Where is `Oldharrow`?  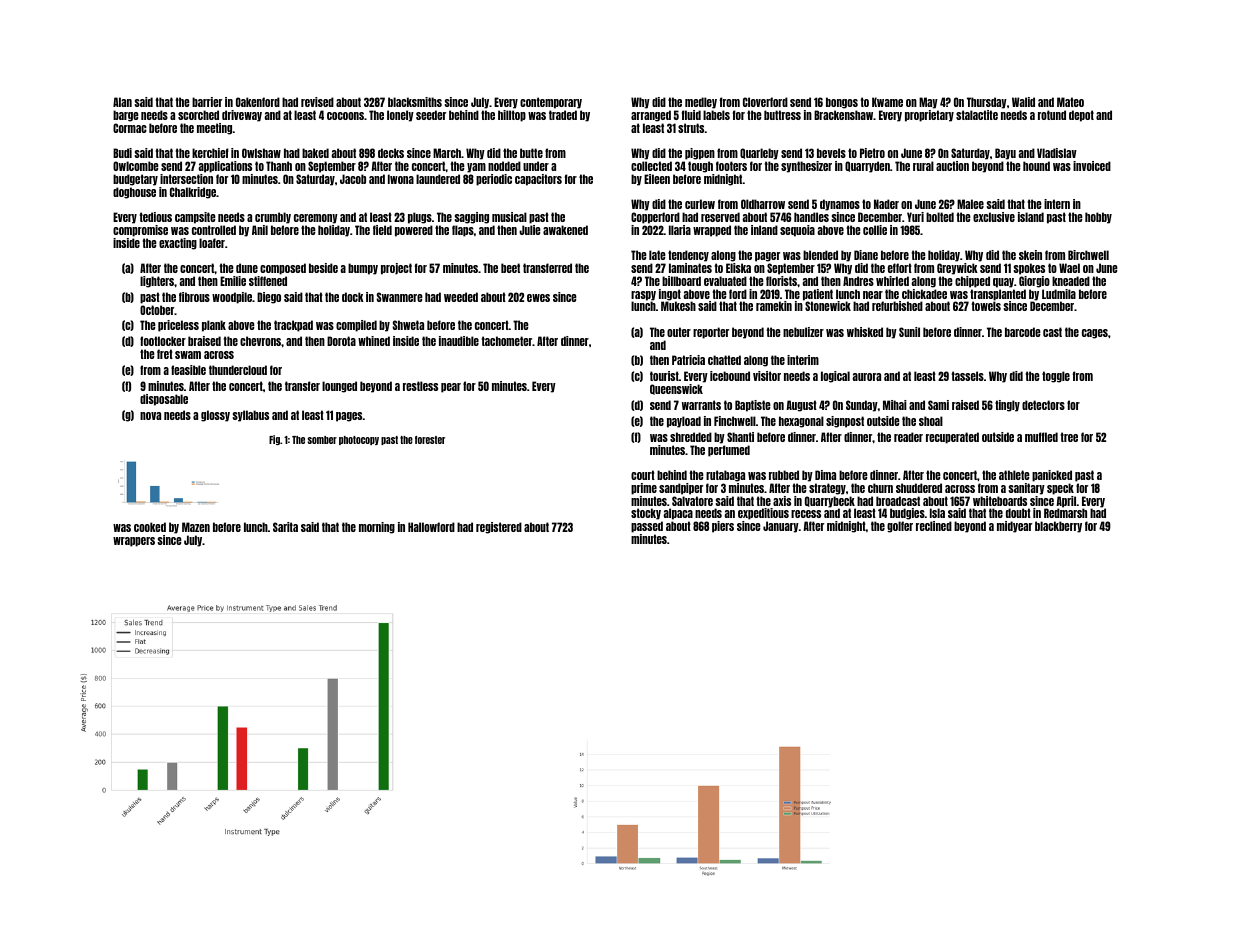
Oldharrow is located at coordinates (763, 204).
